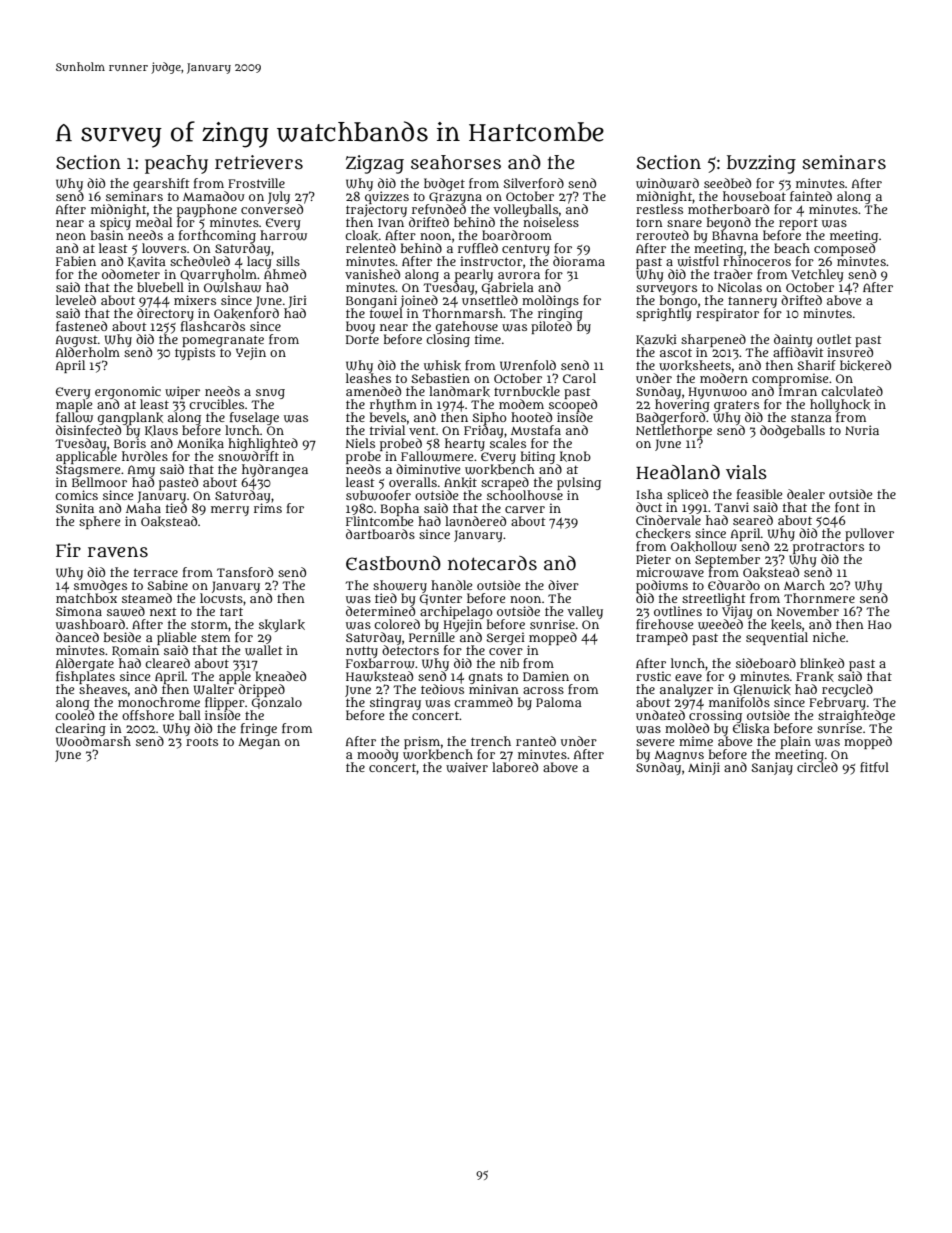 Image resolution: width=952 pixels, height=1233 pixels. What do you see at coordinates (176, 164) in the document?
I see `peachy` at bounding box center [176, 164].
